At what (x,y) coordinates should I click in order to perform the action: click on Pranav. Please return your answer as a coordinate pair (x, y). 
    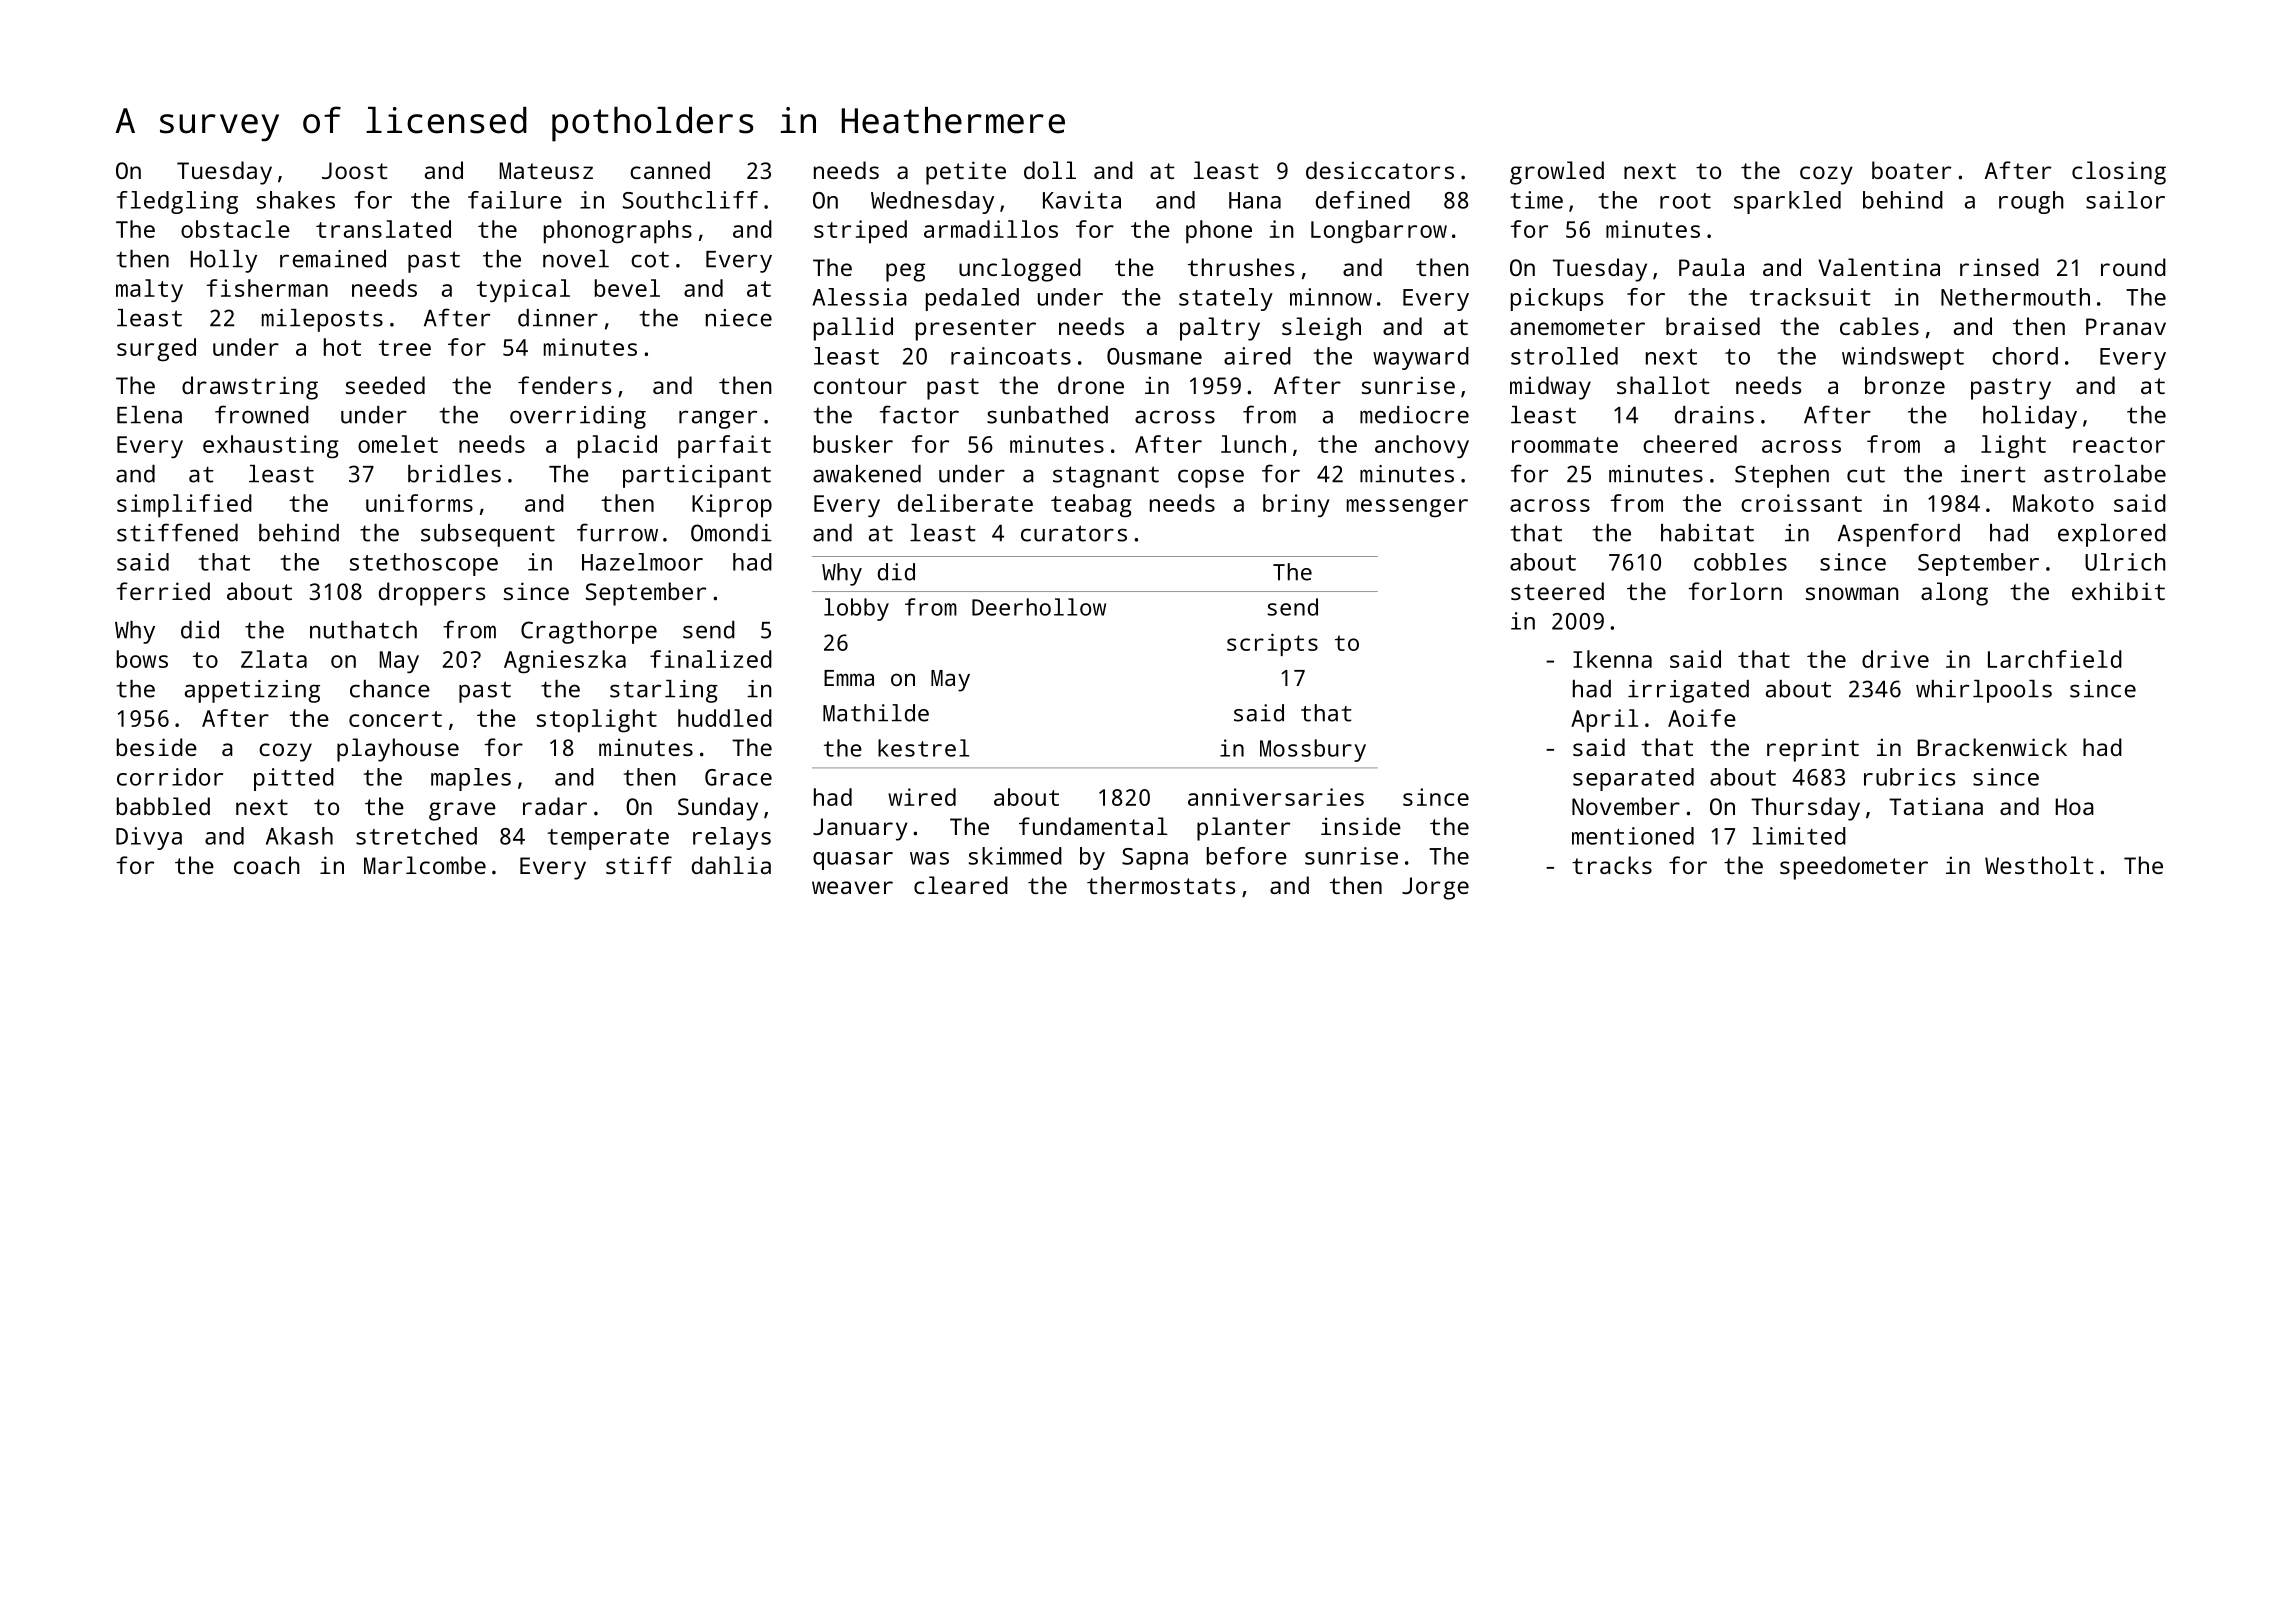
    Looking at the image, I should click on (2126, 326).
